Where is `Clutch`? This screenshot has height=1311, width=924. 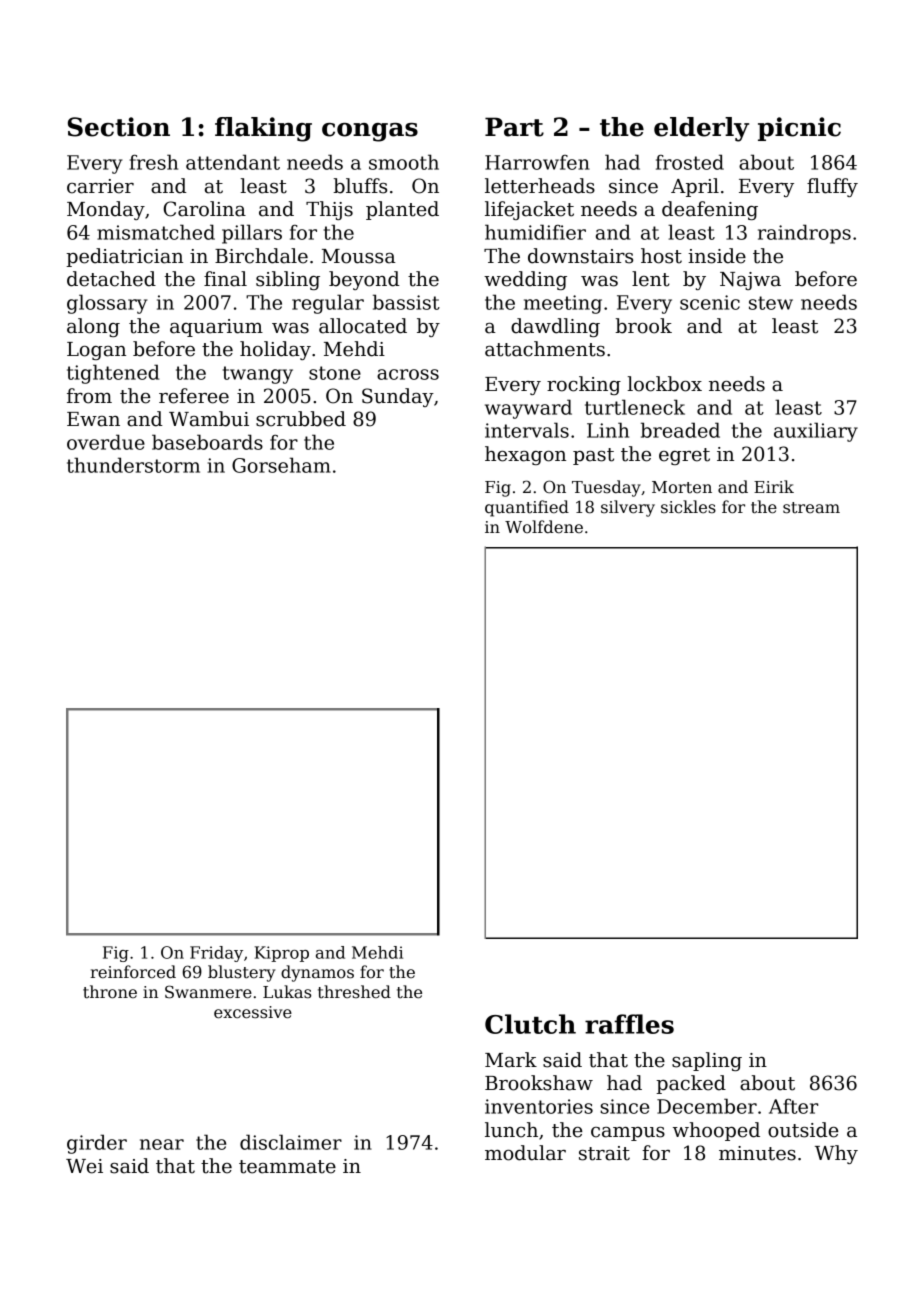
Clutch is located at coordinates (530, 1024).
